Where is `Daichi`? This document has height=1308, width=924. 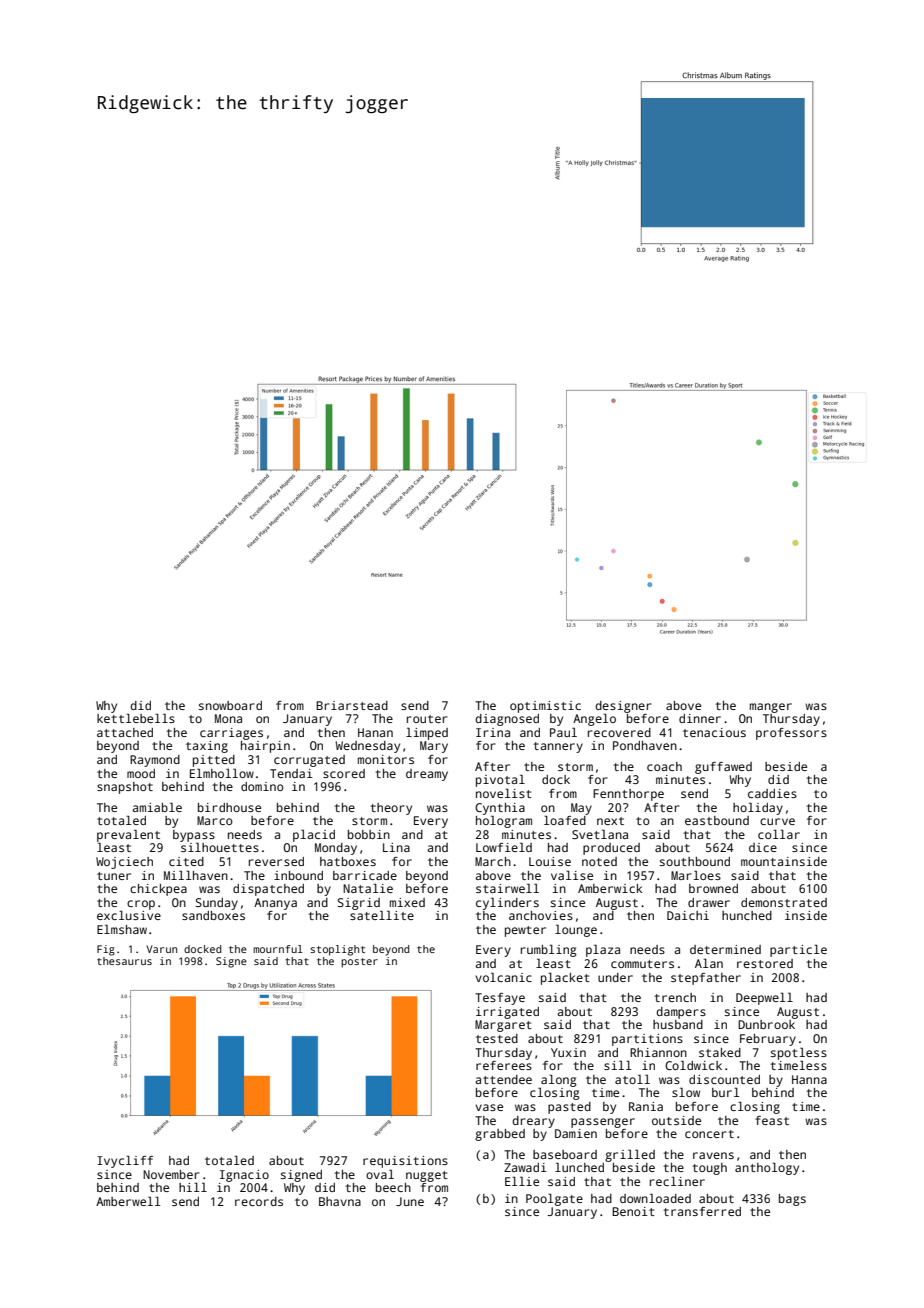 Daichi is located at coordinates (688, 915).
